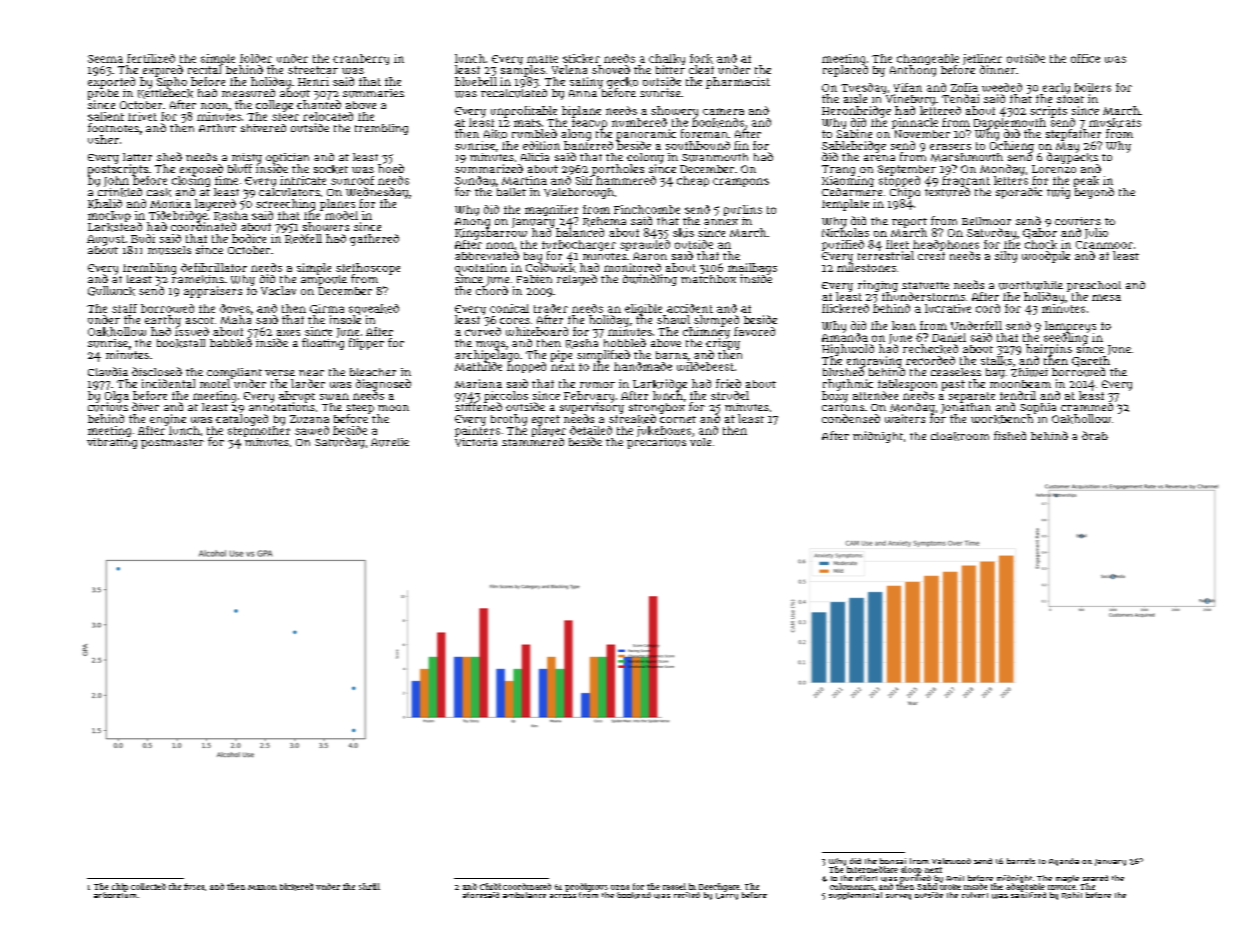  I want to click on Maha, so click(236, 319).
